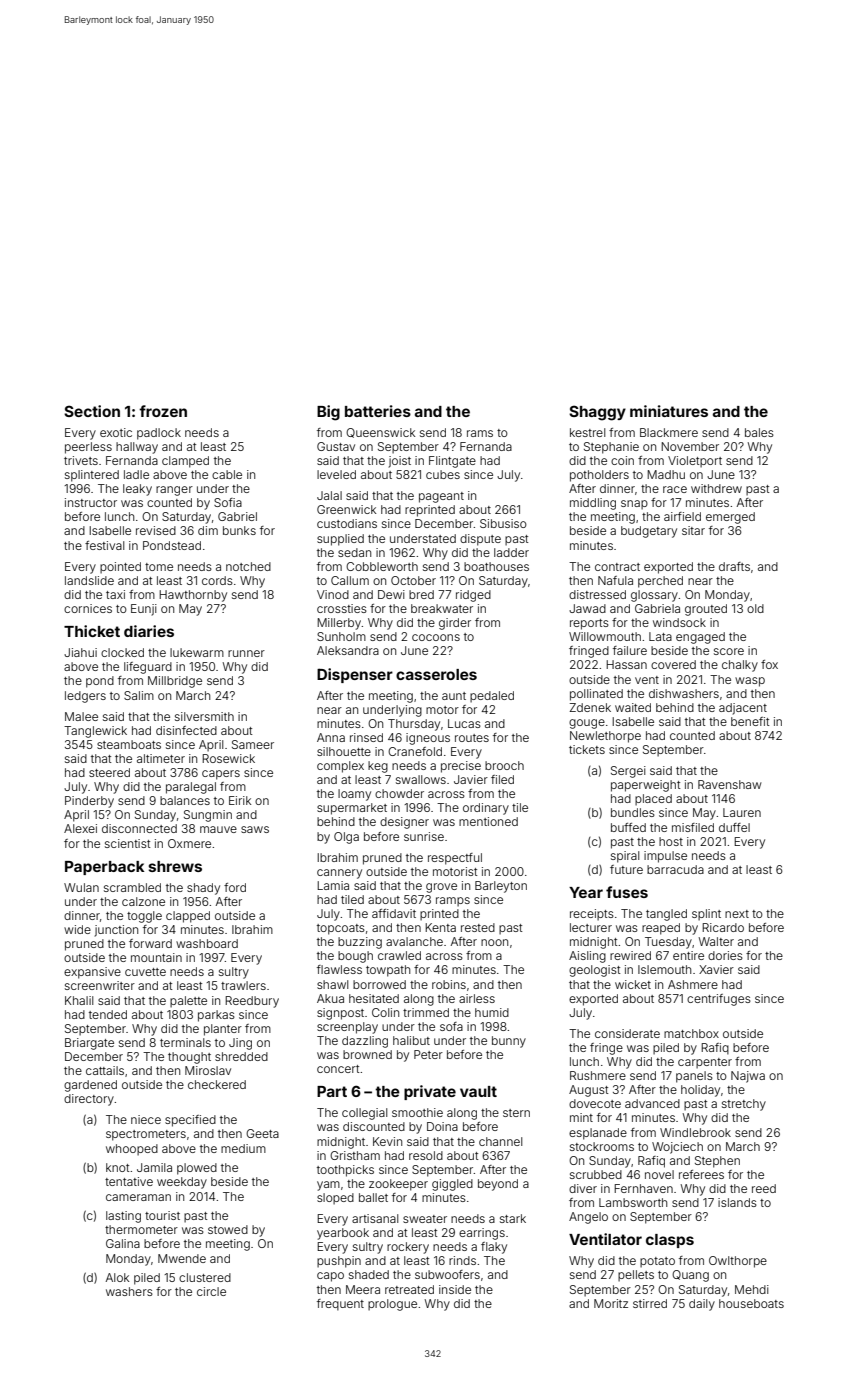 This screenshot has width=849, height=1400. I want to click on expansive, so click(92, 973).
